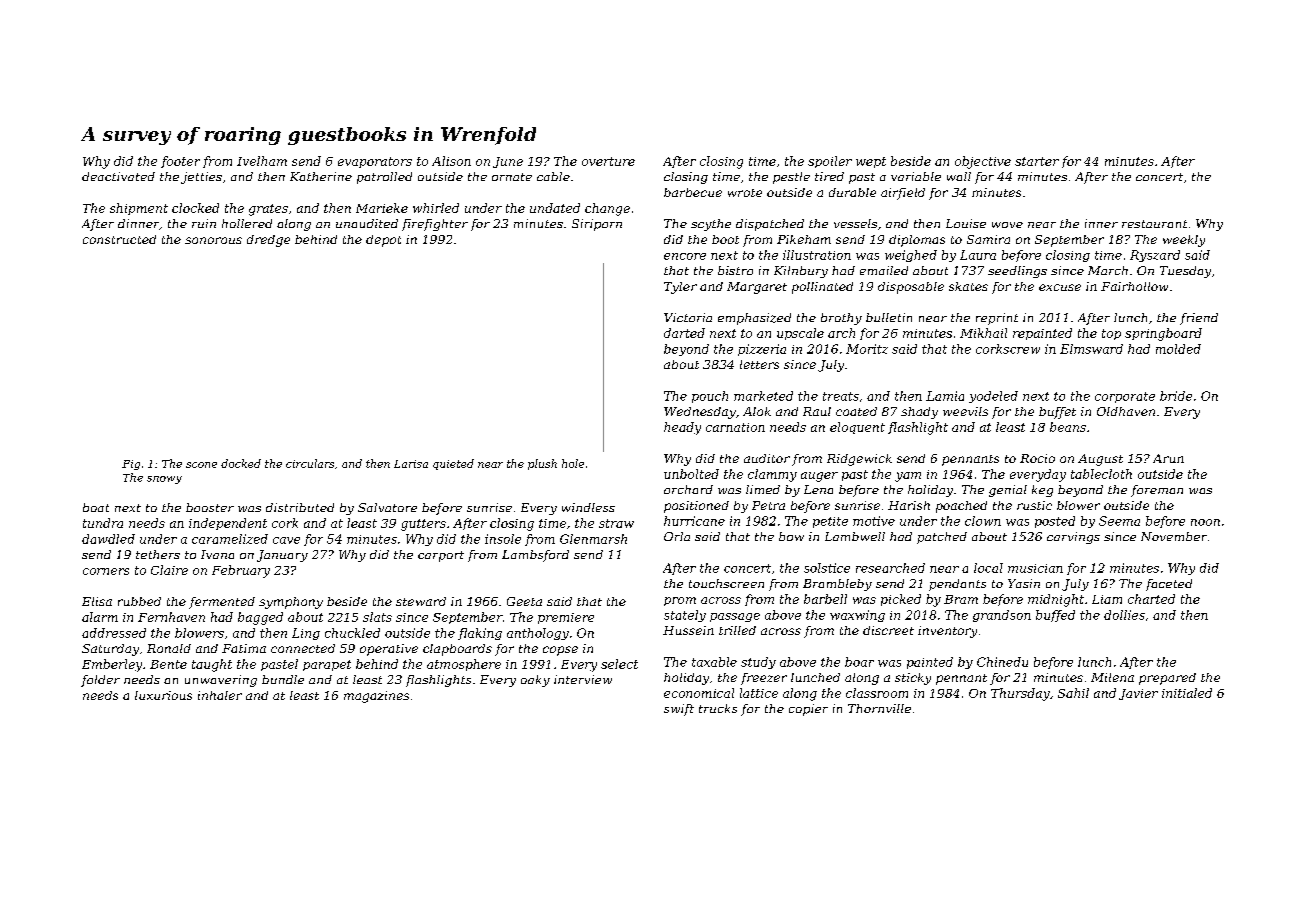  Describe the element at coordinates (560, 651) in the image. I see `copse` at that location.
